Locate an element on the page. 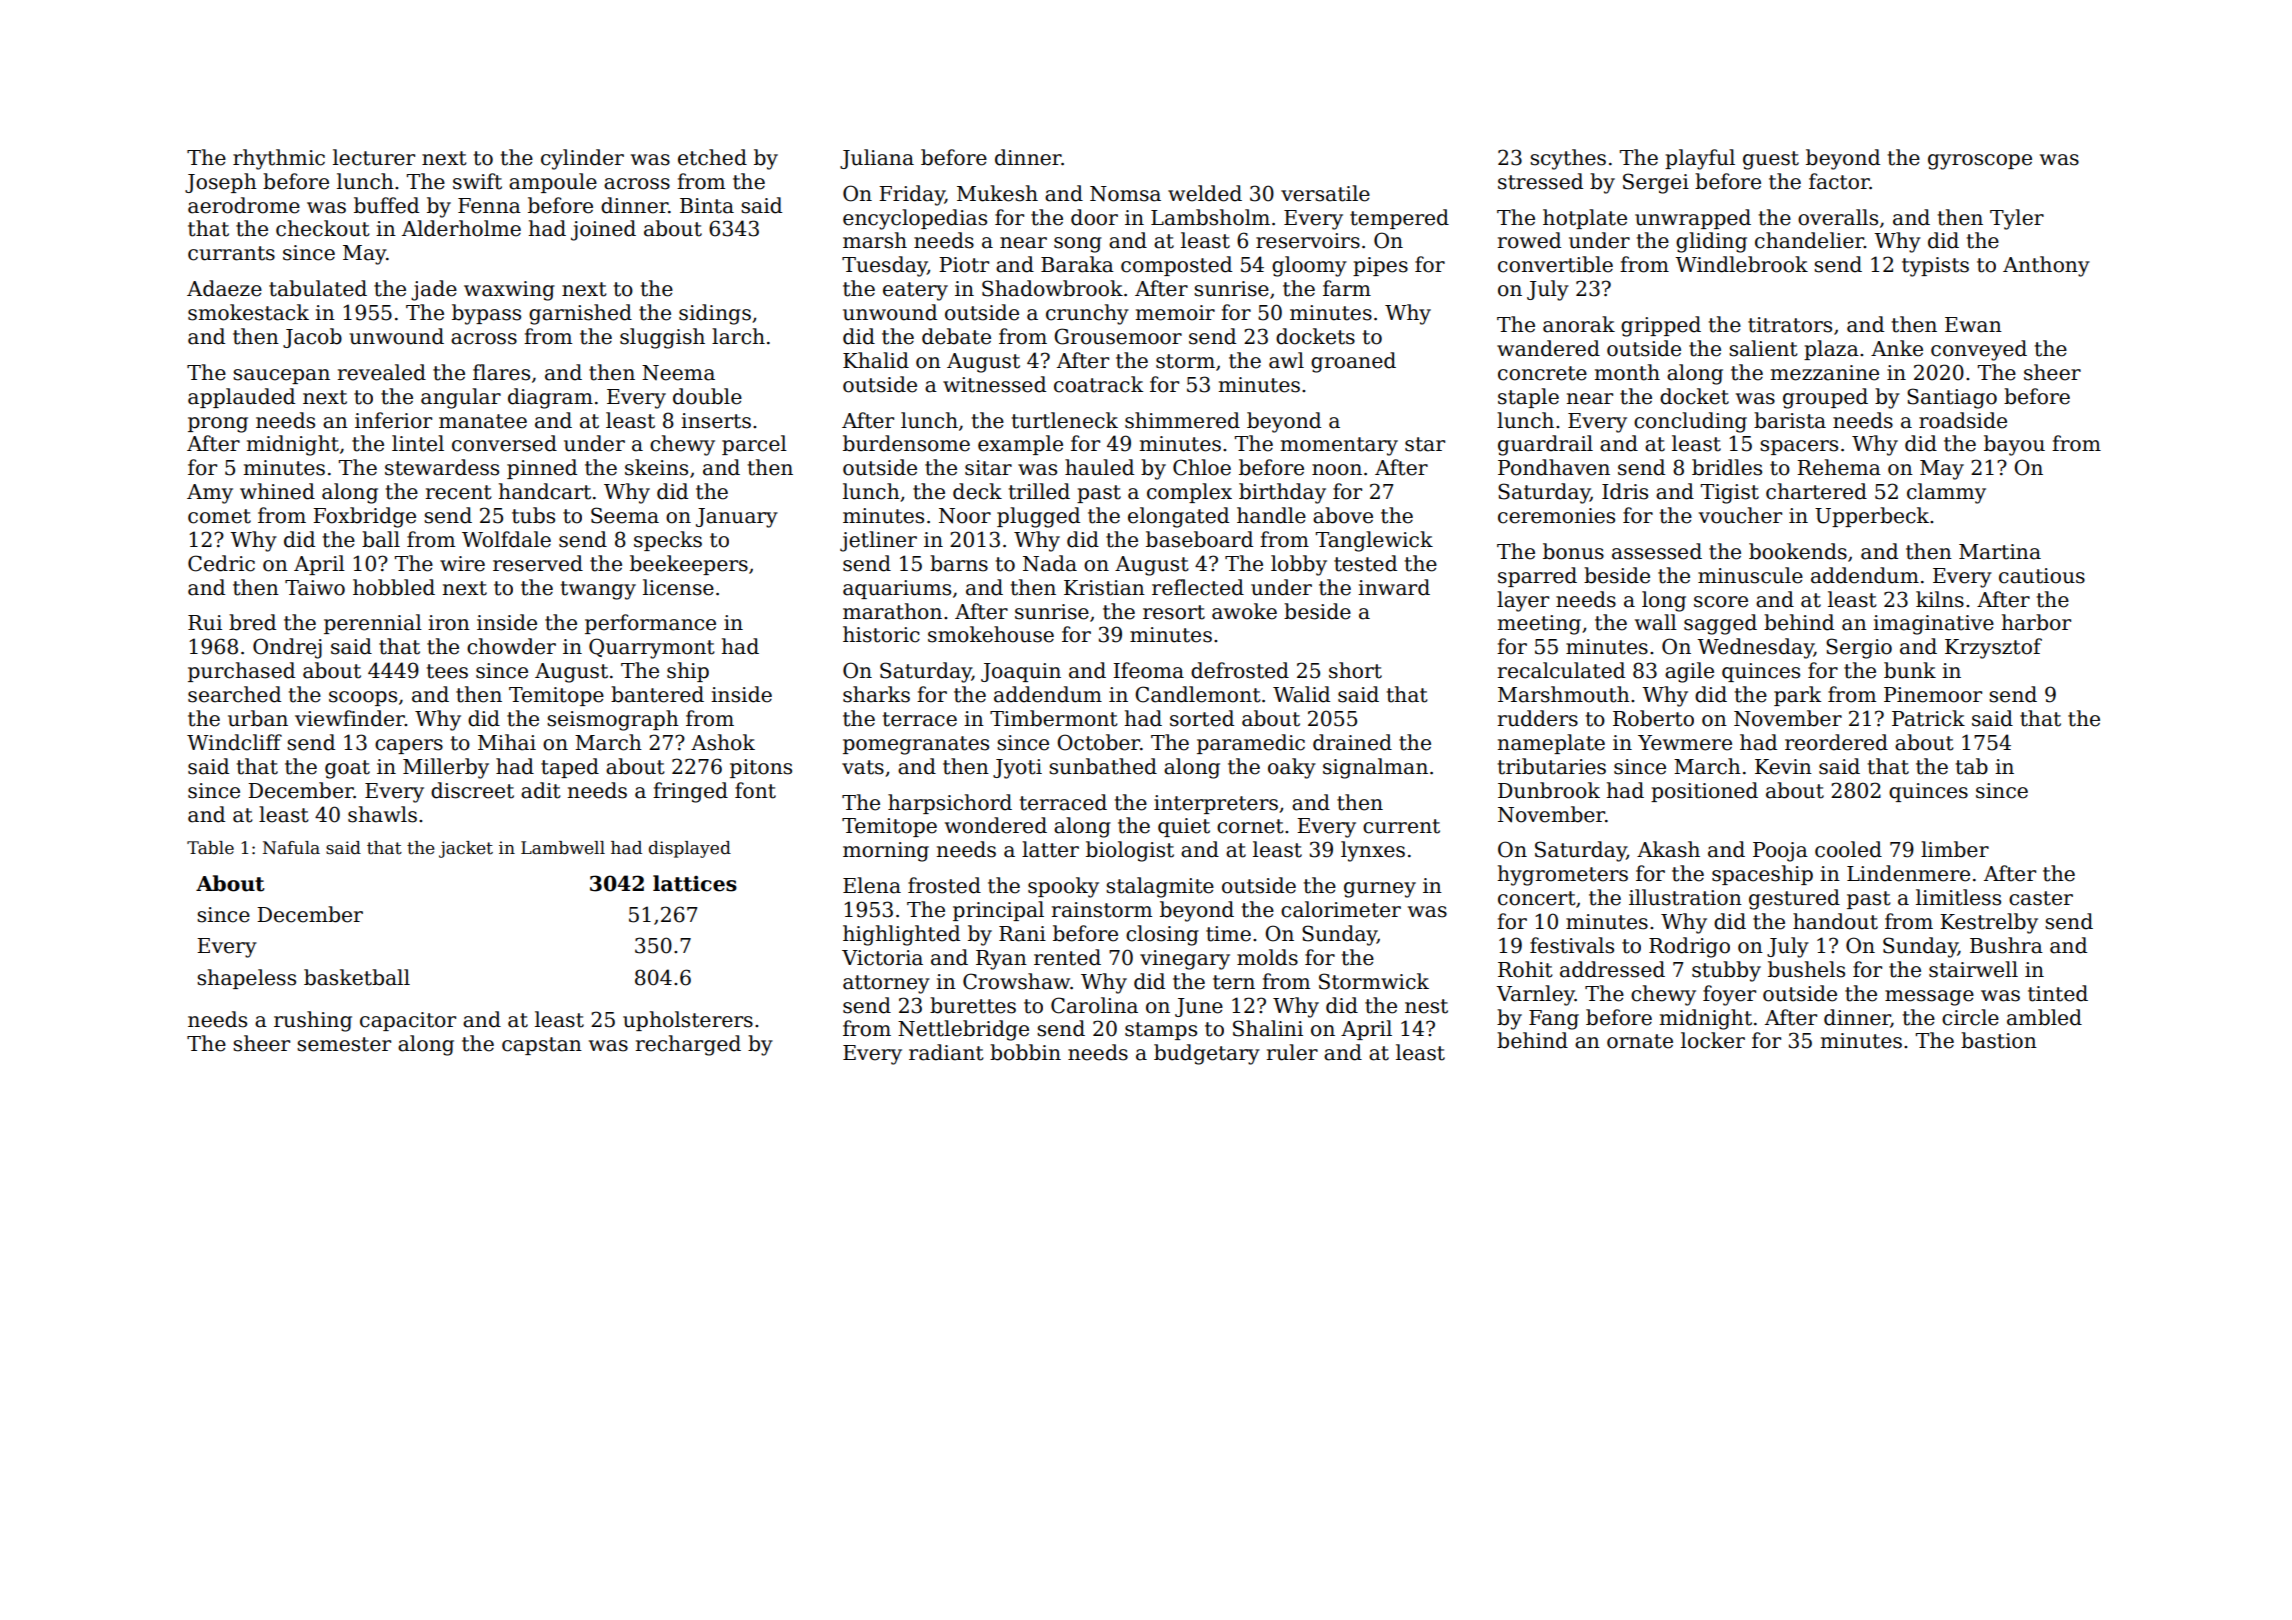 Image resolution: width=2292 pixels, height=1620 pixels. ruler is located at coordinates (1292, 1052).
